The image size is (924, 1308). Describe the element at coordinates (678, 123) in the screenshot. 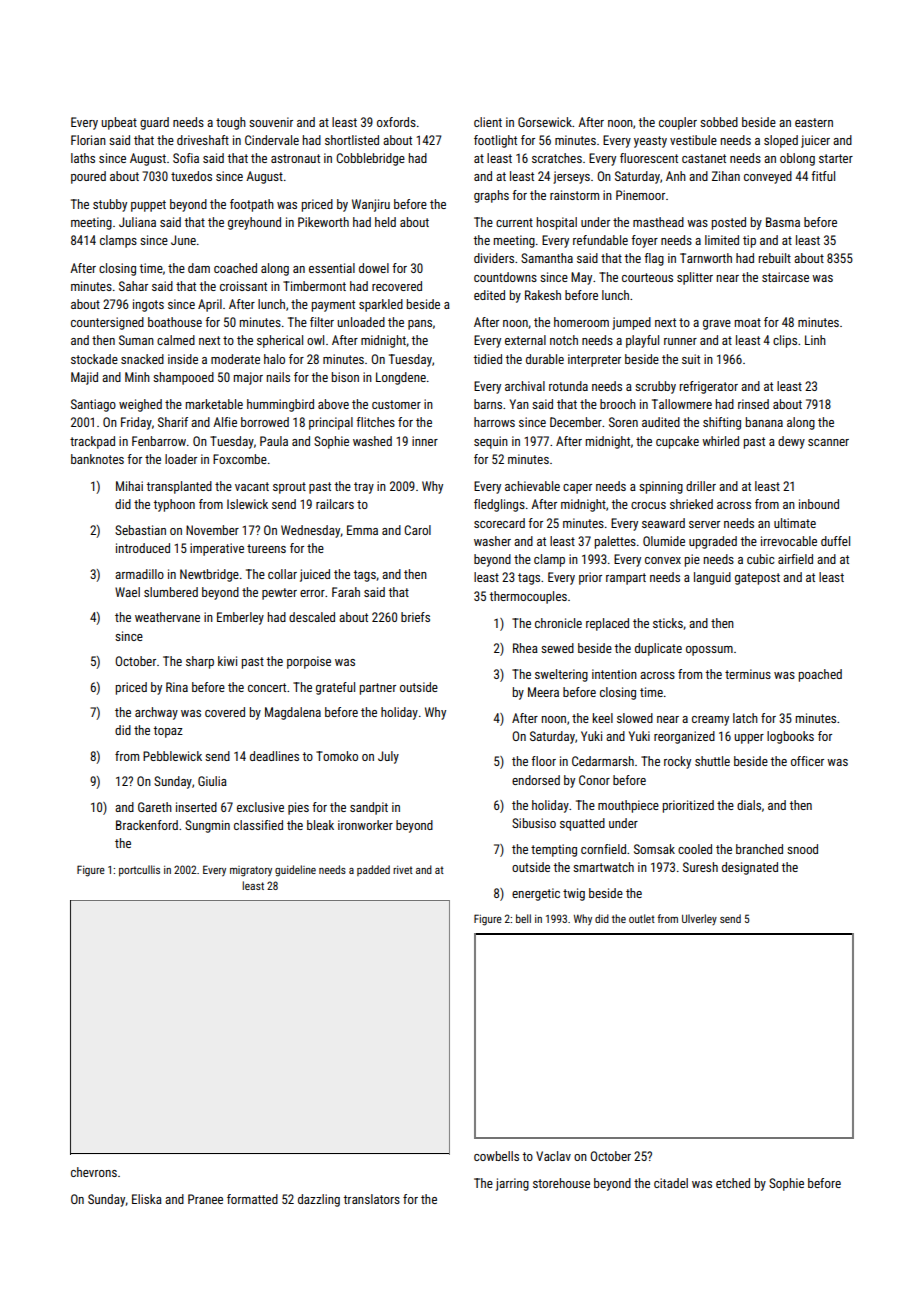

I see `coupler` at that location.
